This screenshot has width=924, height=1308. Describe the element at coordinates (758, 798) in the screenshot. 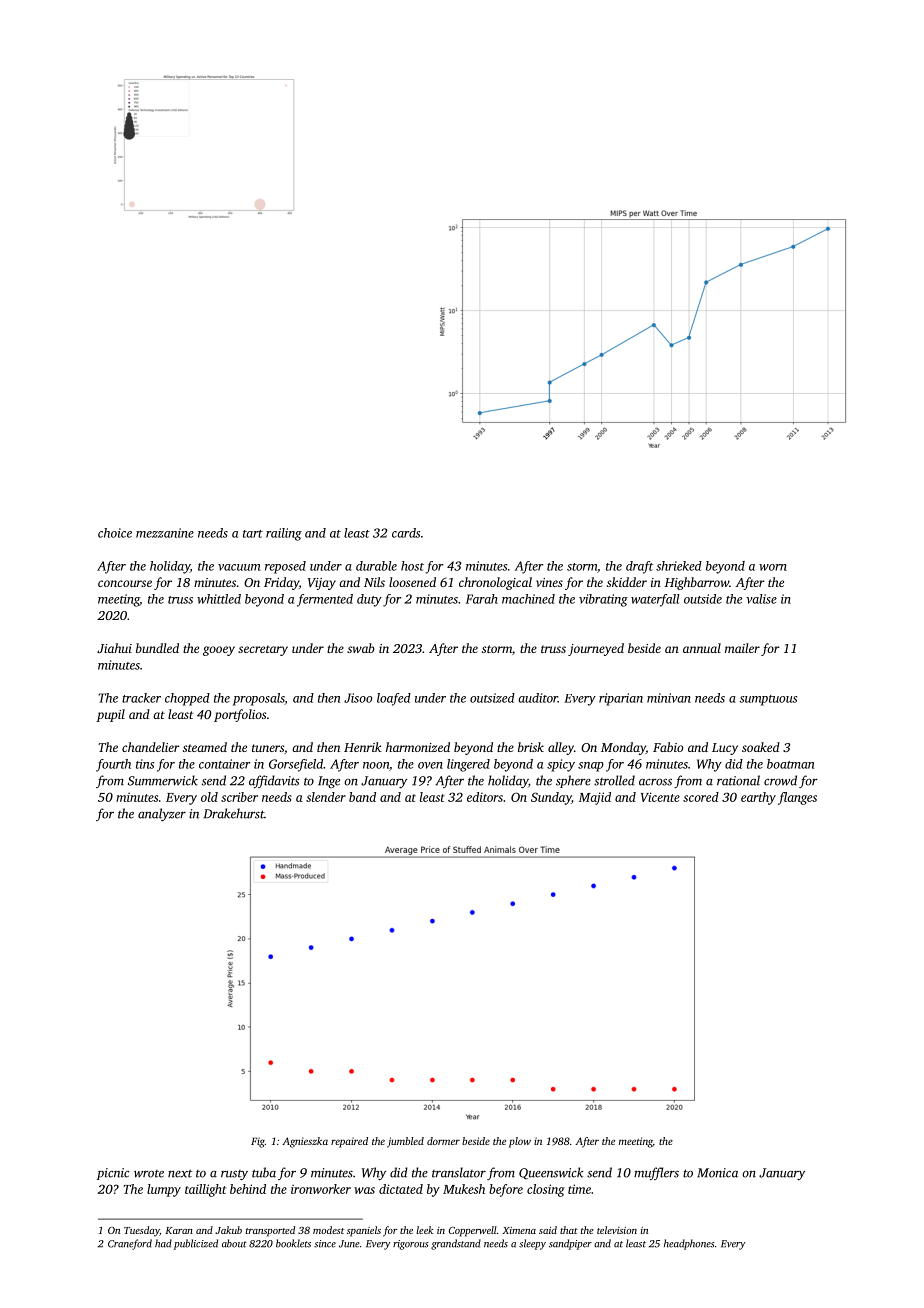

I see `earthy` at that location.
